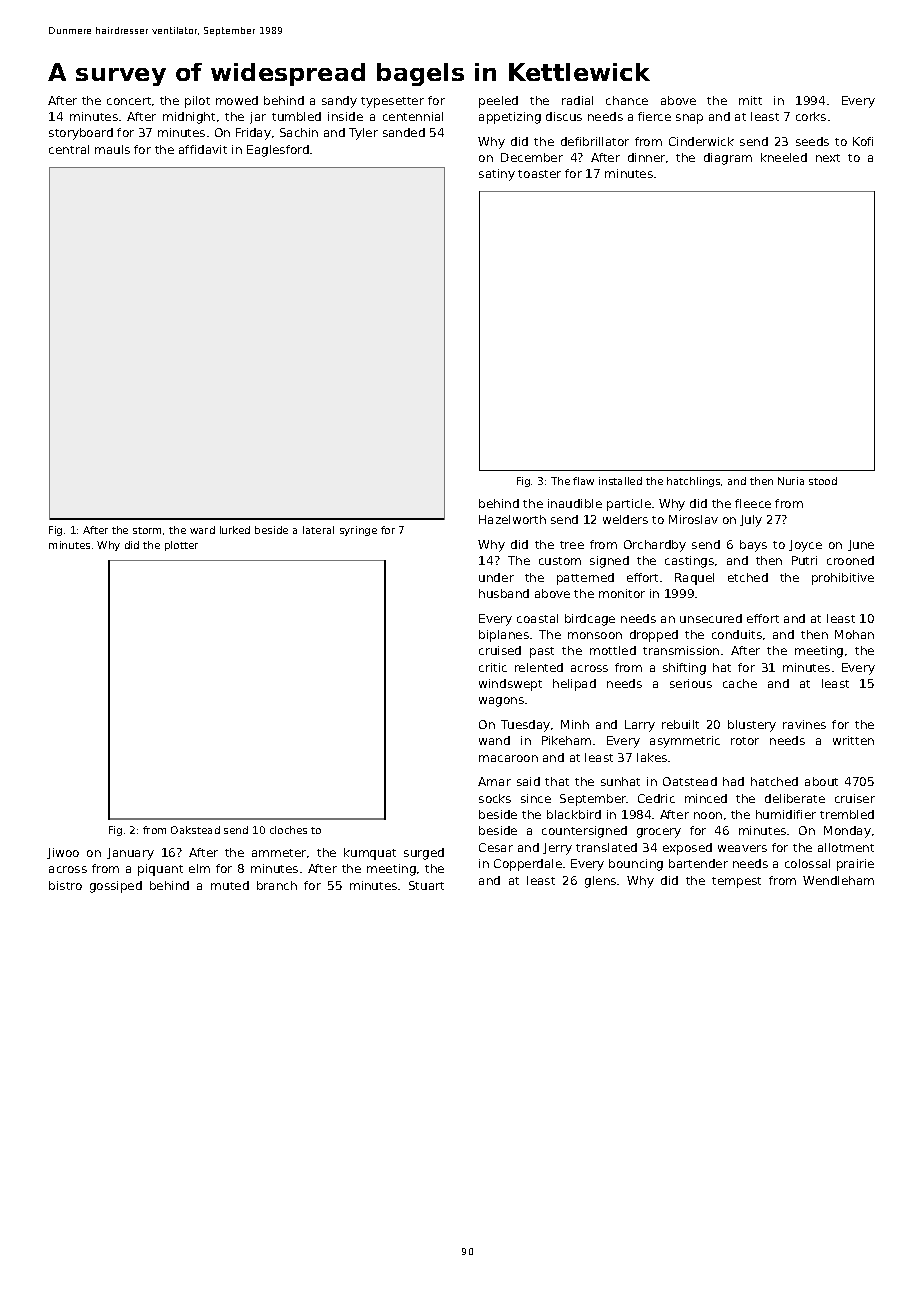 The width and height of the image is (924, 1308). Describe the element at coordinates (181, 546) in the image. I see `plotter` at that location.
